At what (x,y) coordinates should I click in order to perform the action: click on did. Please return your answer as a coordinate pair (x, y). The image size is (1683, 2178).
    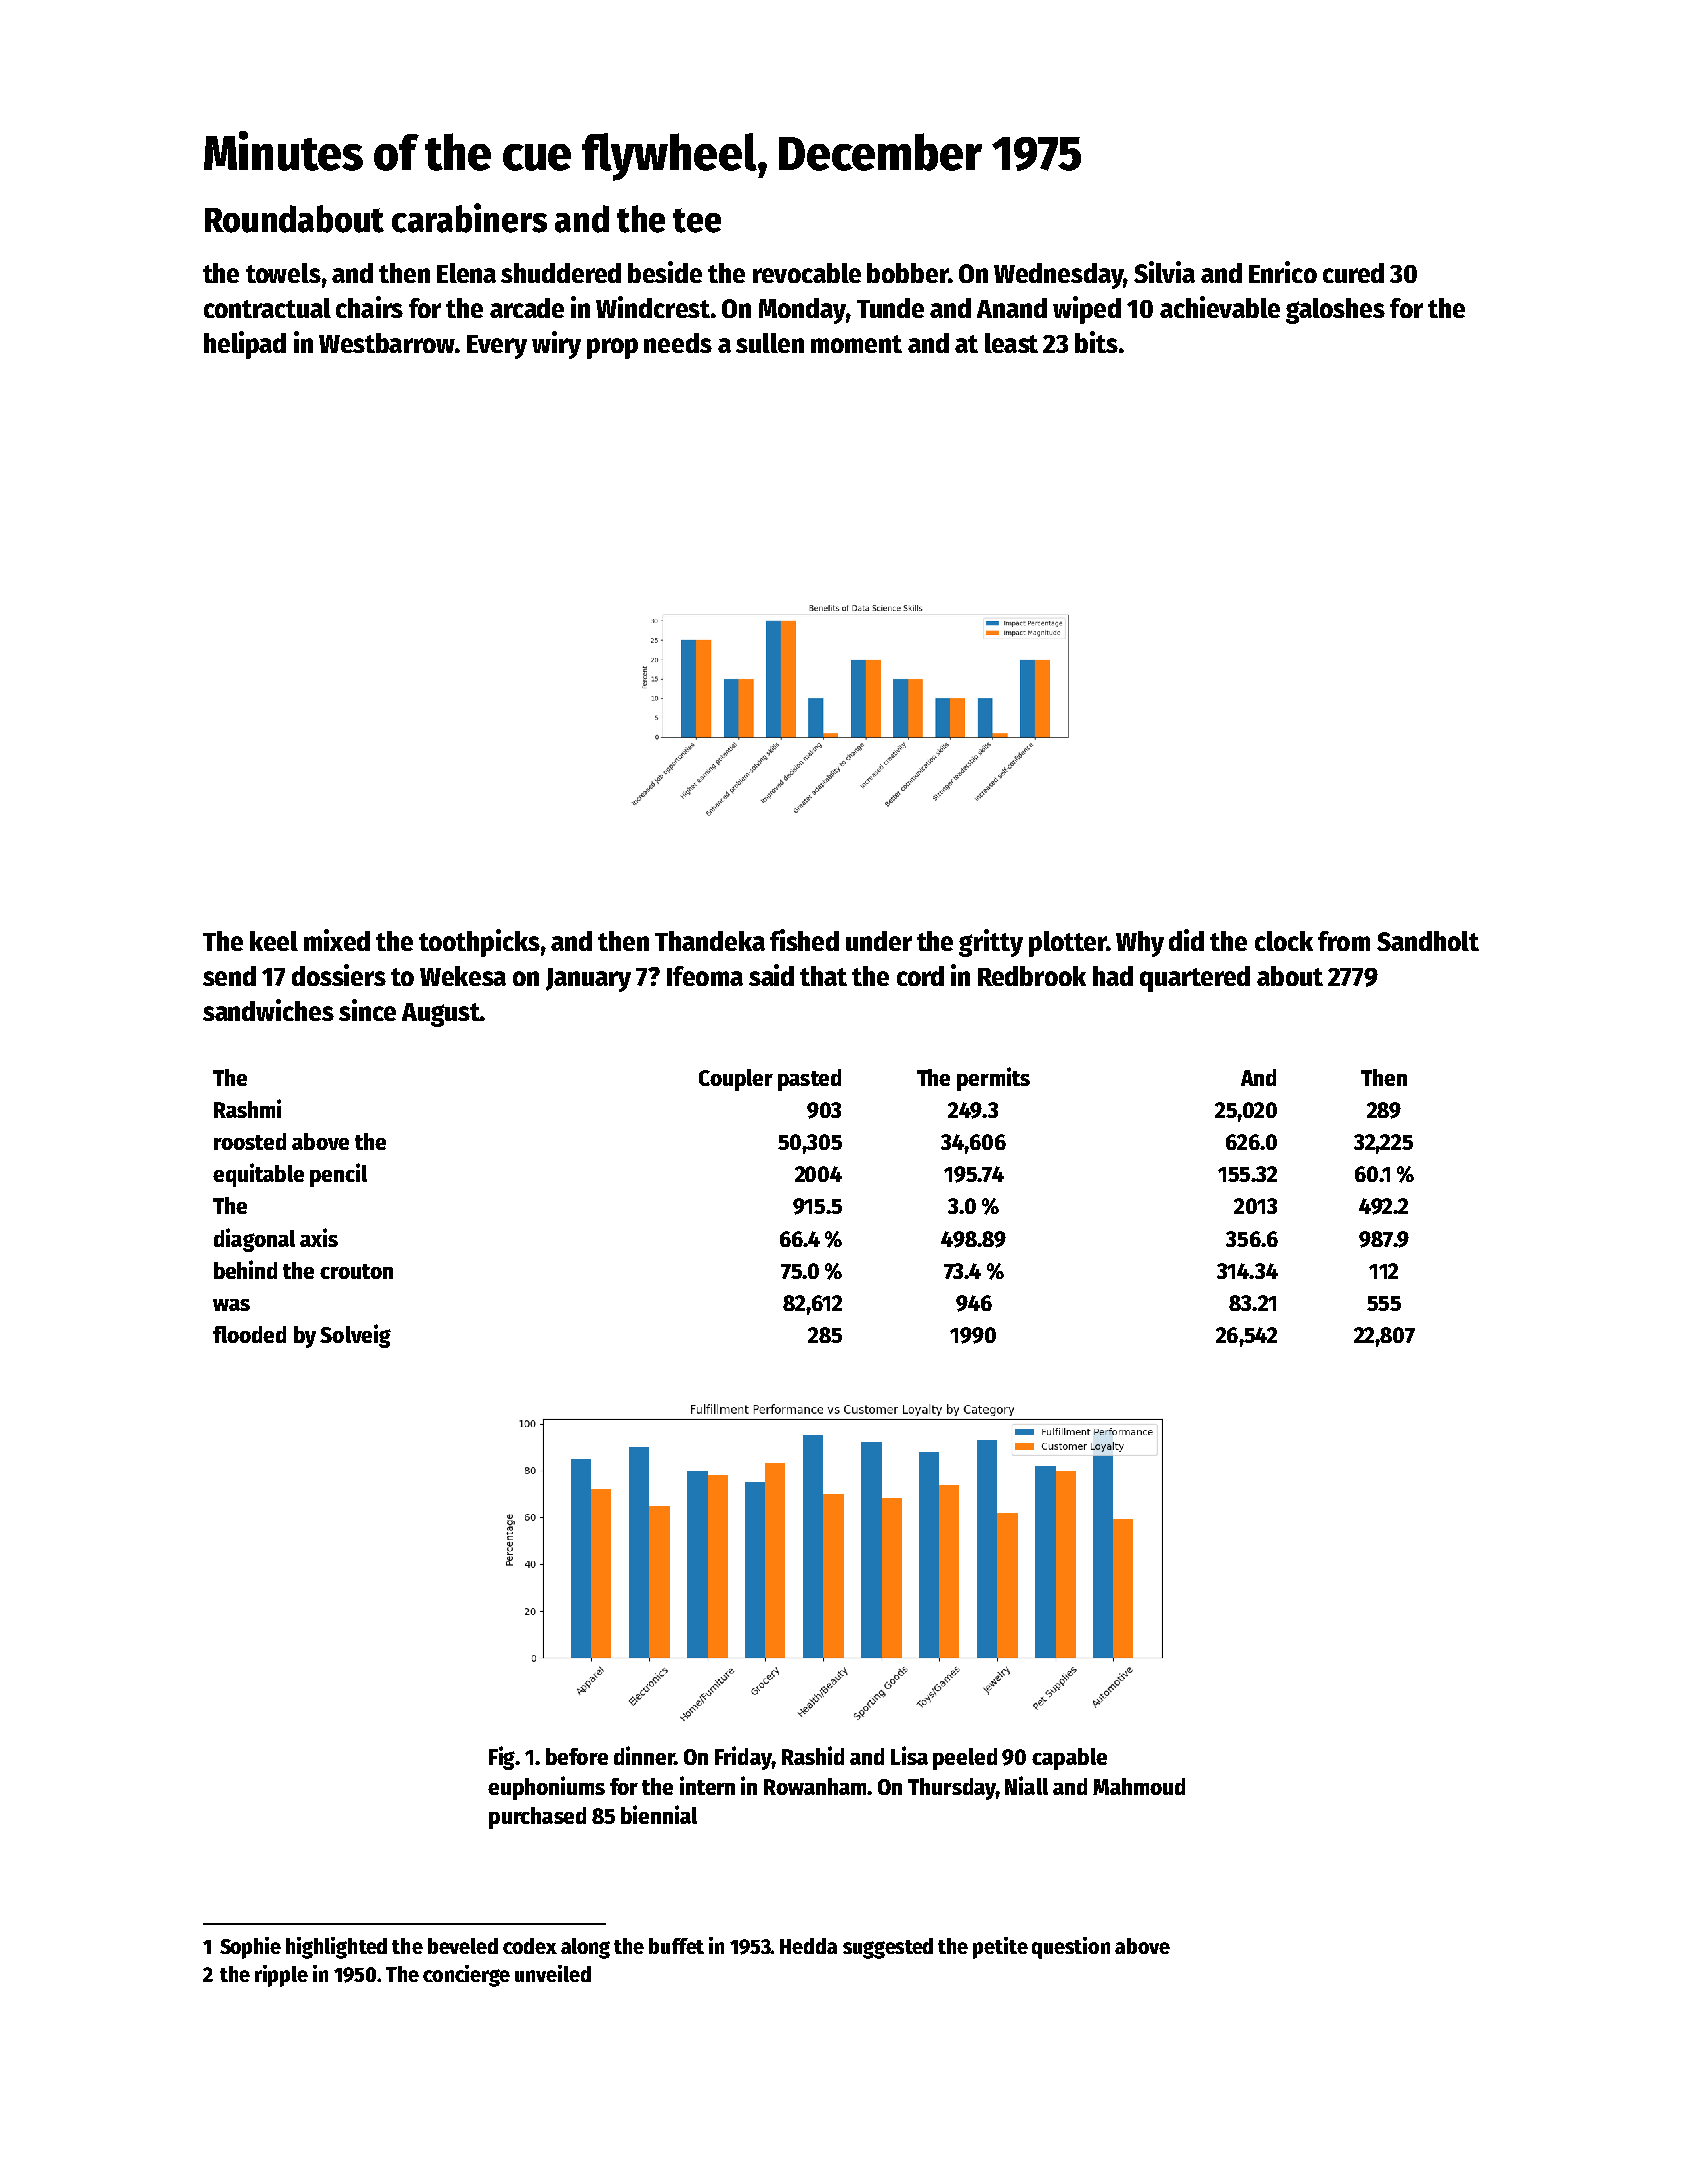
    Looking at the image, I should click on (1186, 940).
